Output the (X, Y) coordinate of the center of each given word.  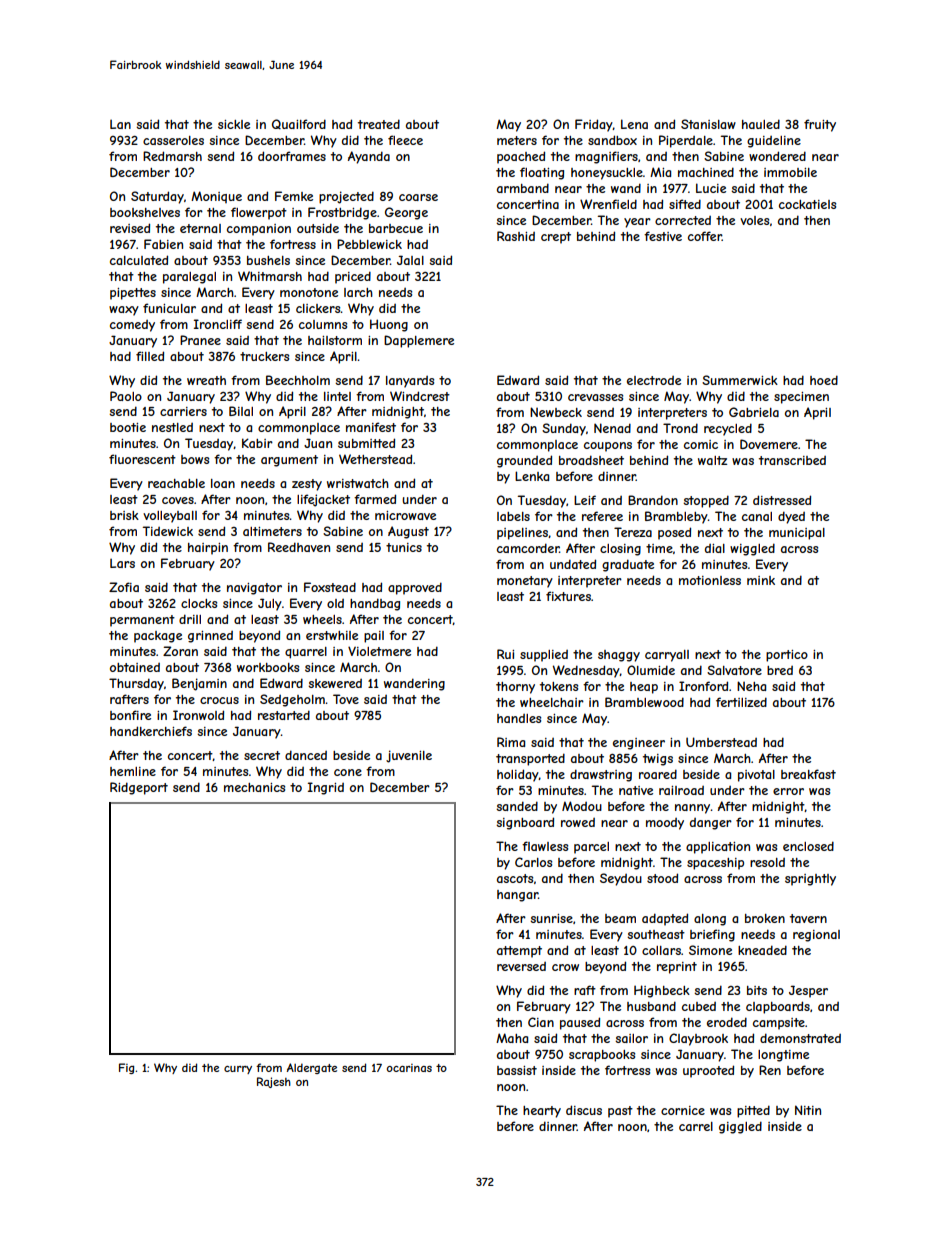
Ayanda (369, 157)
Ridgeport (139, 788)
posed (674, 533)
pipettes (133, 294)
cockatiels (807, 204)
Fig (126, 1068)
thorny (515, 688)
